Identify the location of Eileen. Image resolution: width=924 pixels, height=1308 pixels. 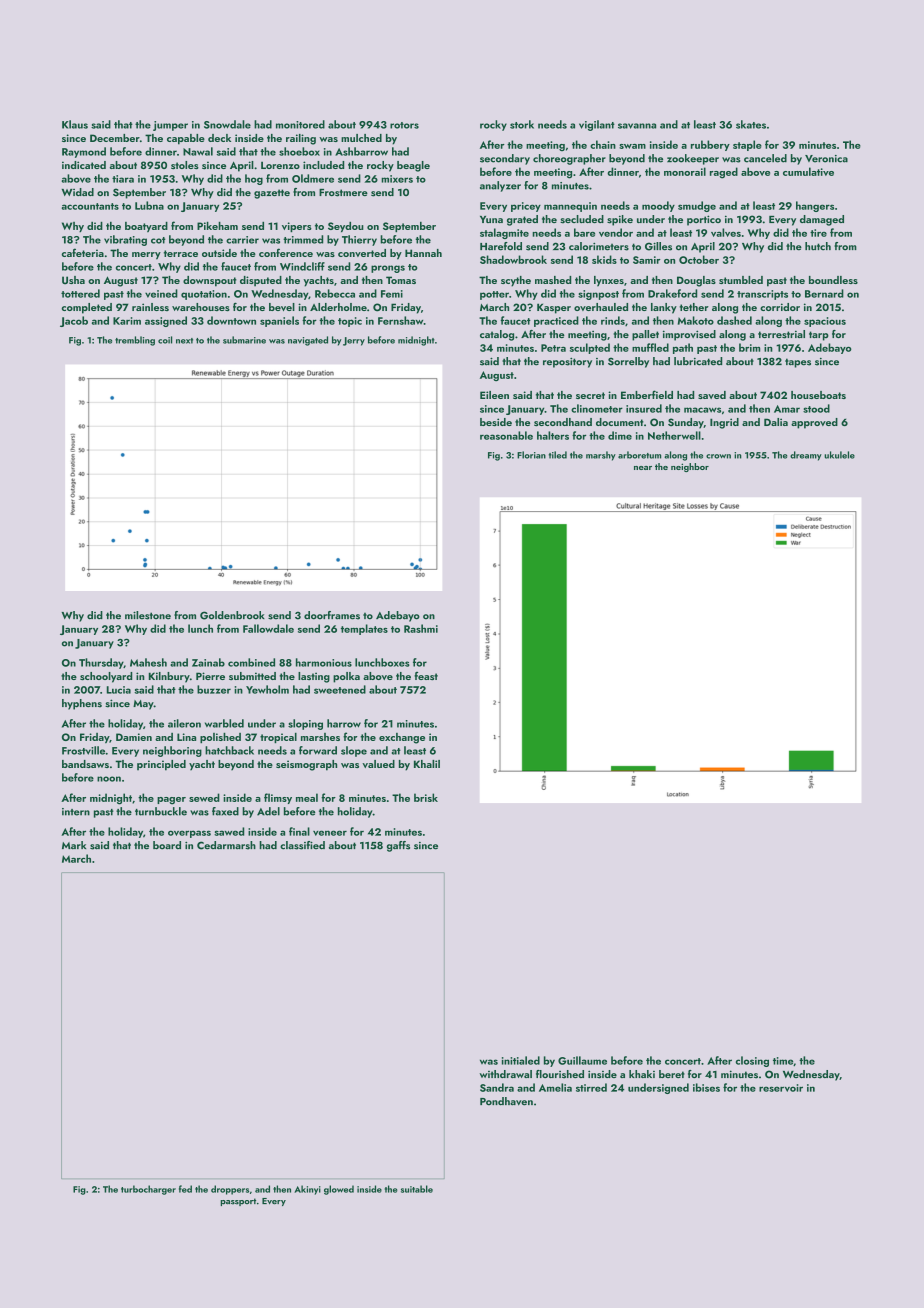
(494, 395).
